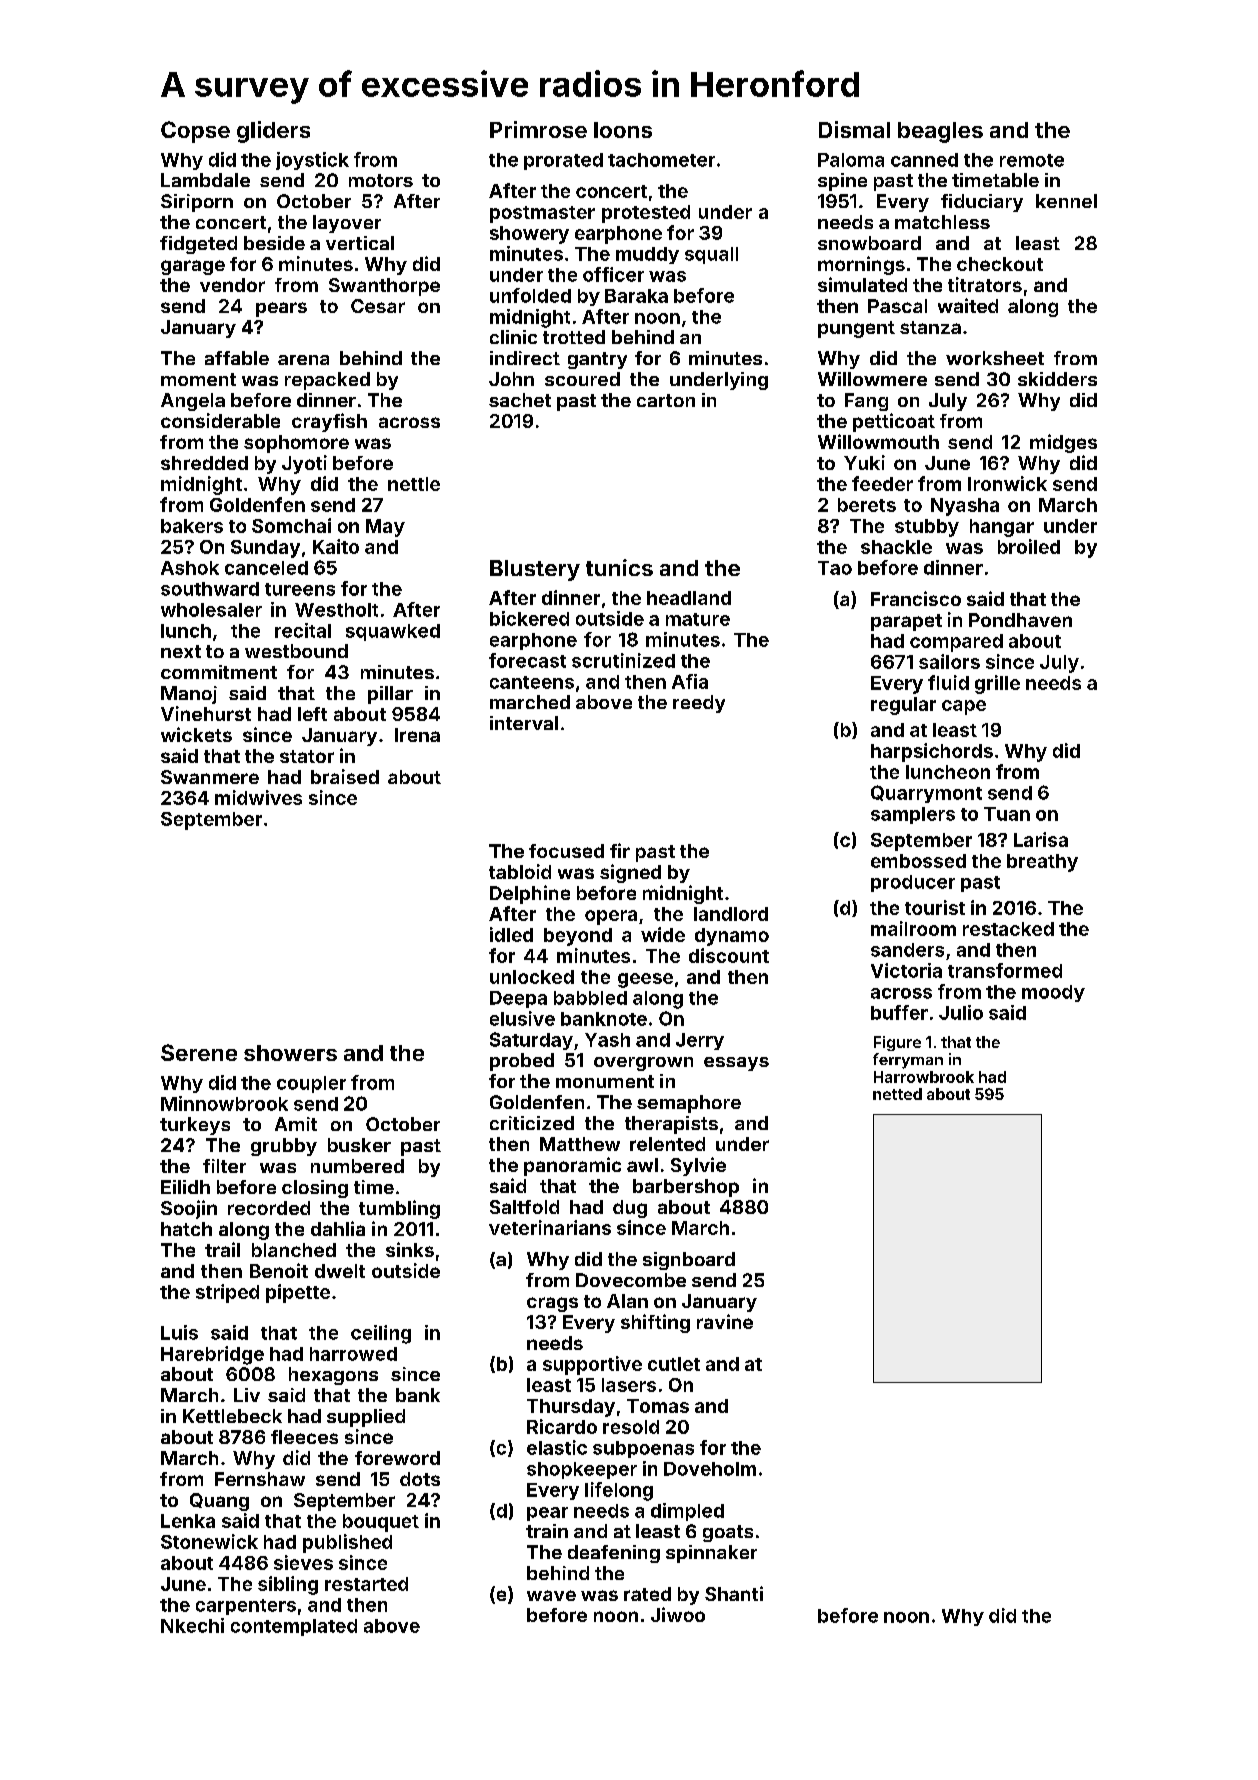 Image resolution: width=1258 pixels, height=1780 pixels. What do you see at coordinates (520, 871) in the screenshot?
I see `tabloid` at bounding box center [520, 871].
